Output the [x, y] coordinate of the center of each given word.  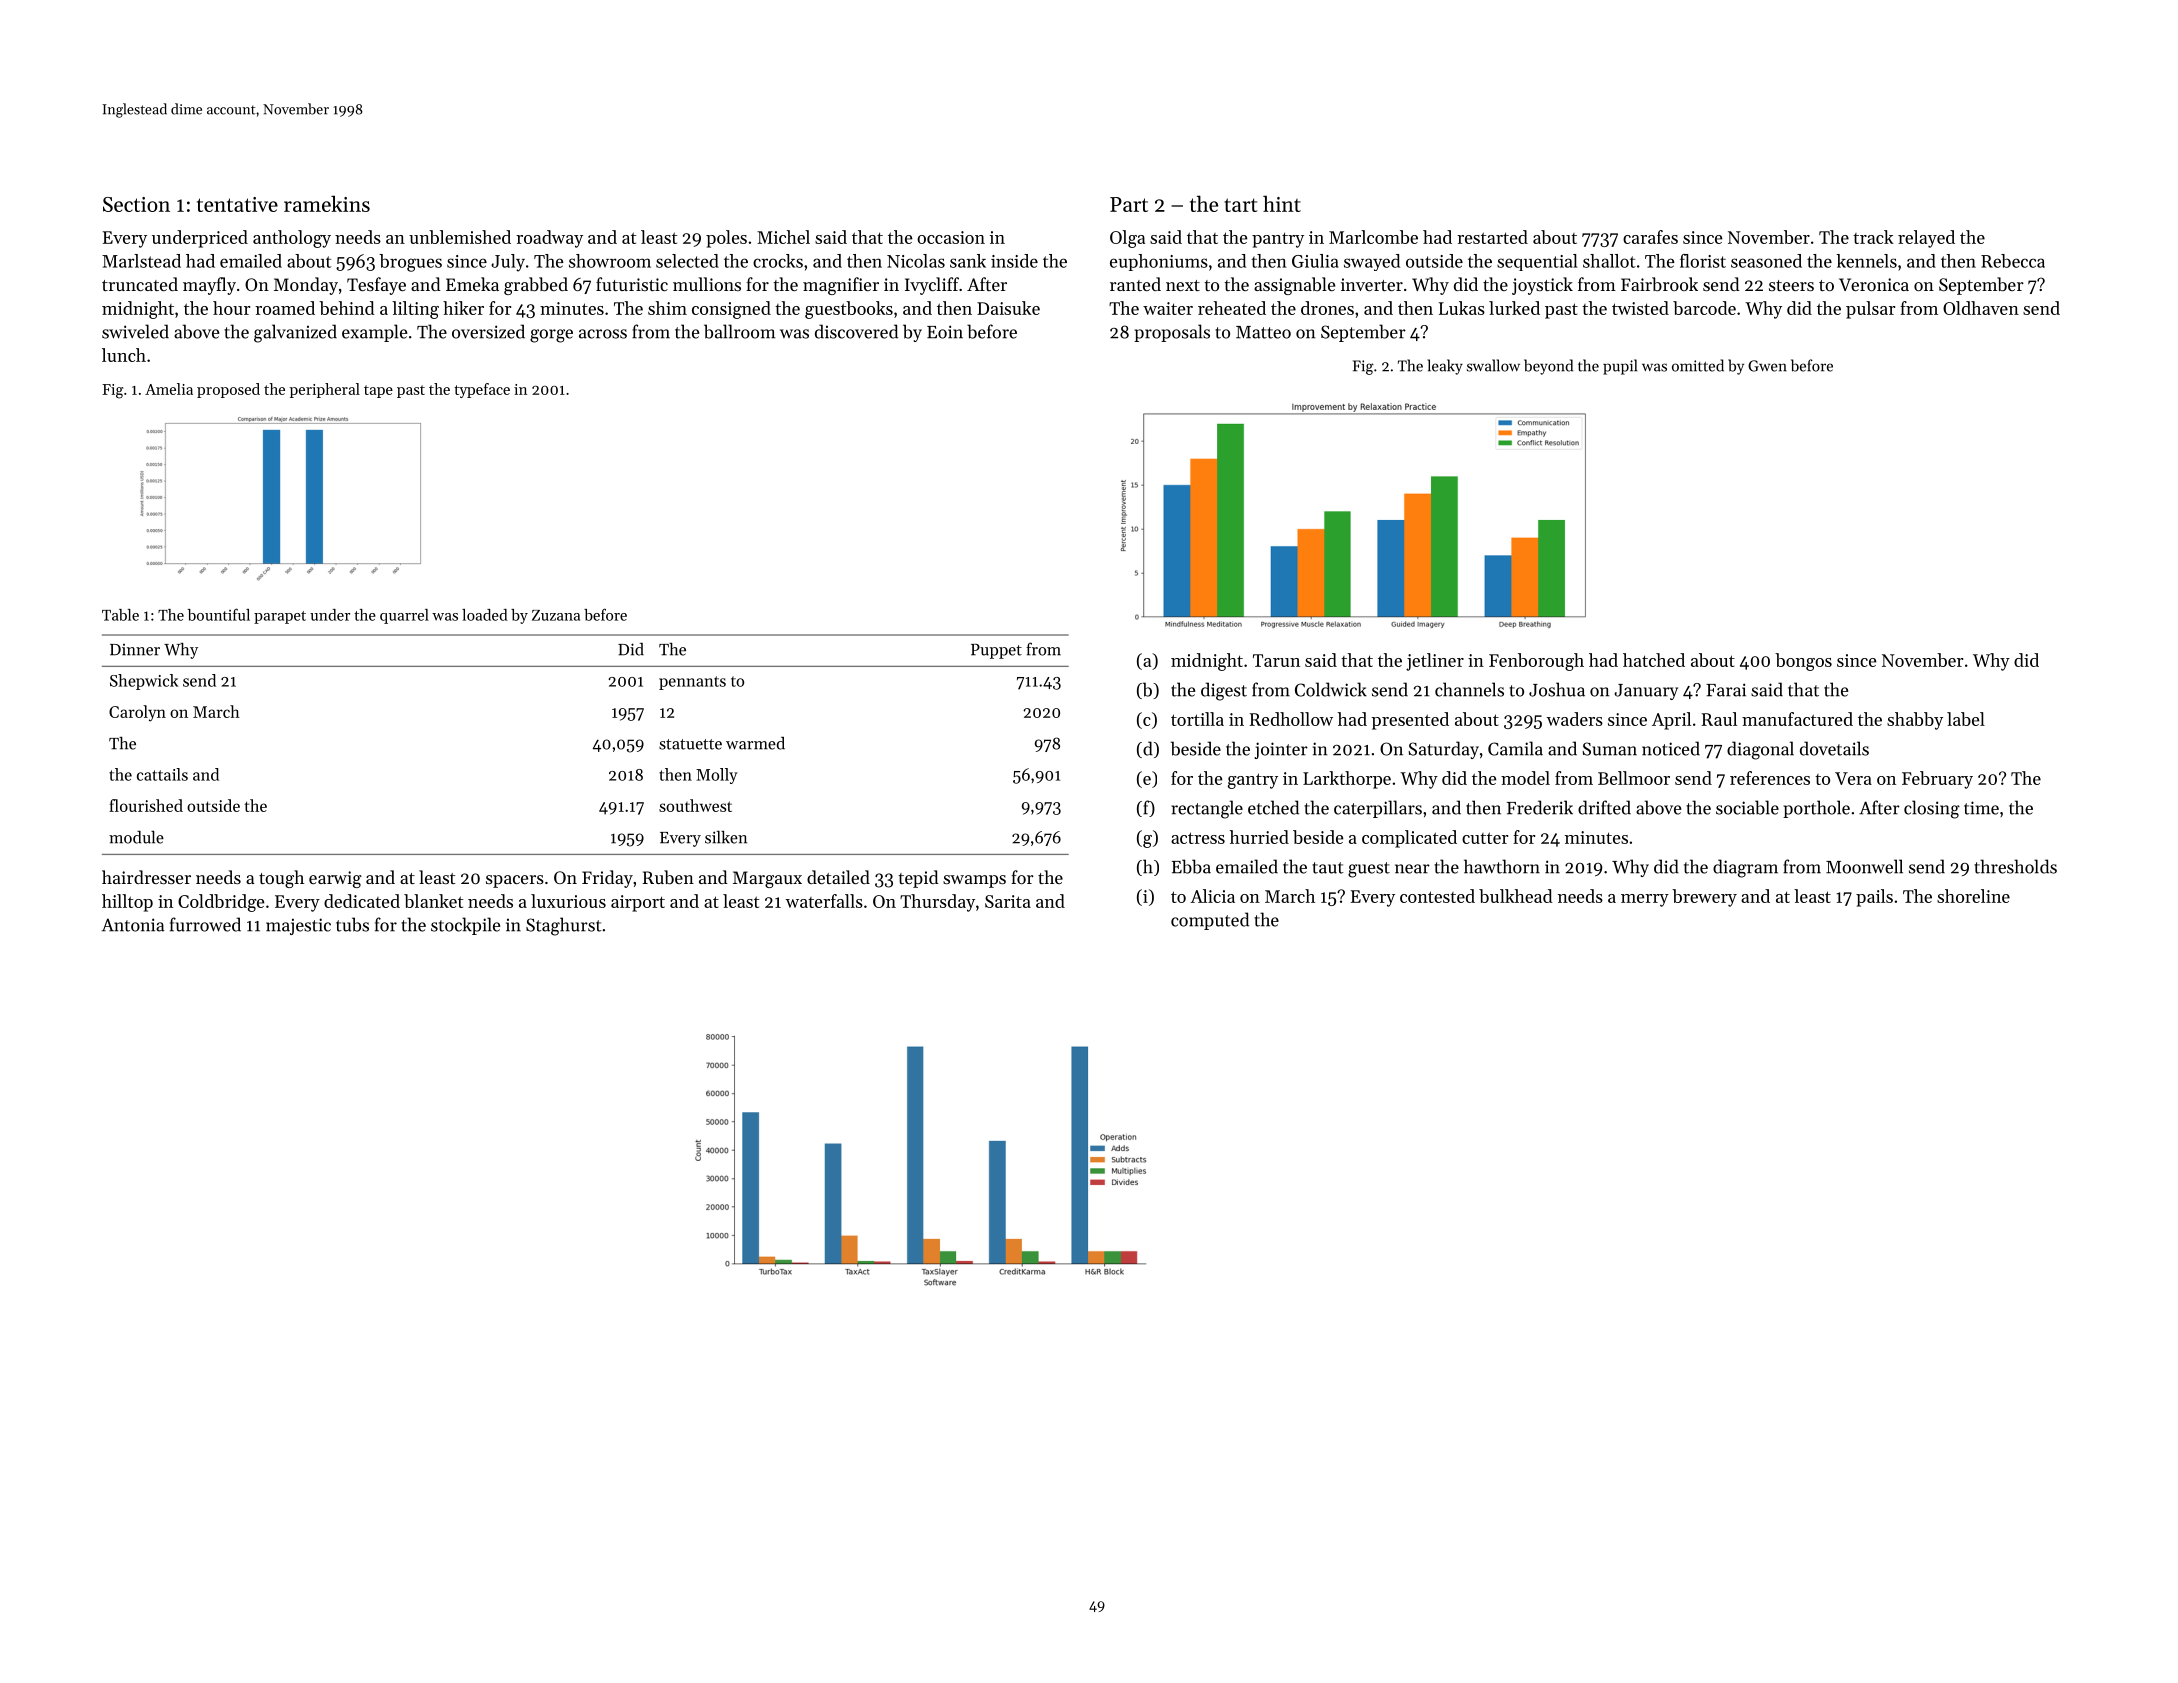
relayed [1926, 239]
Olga [1127, 239]
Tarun [1276, 660]
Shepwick [144, 682]
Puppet [996, 651]
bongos [1803, 662]
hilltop [127, 903]
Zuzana [556, 615]
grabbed [536, 286]
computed [1210, 921]
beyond [1548, 367]
